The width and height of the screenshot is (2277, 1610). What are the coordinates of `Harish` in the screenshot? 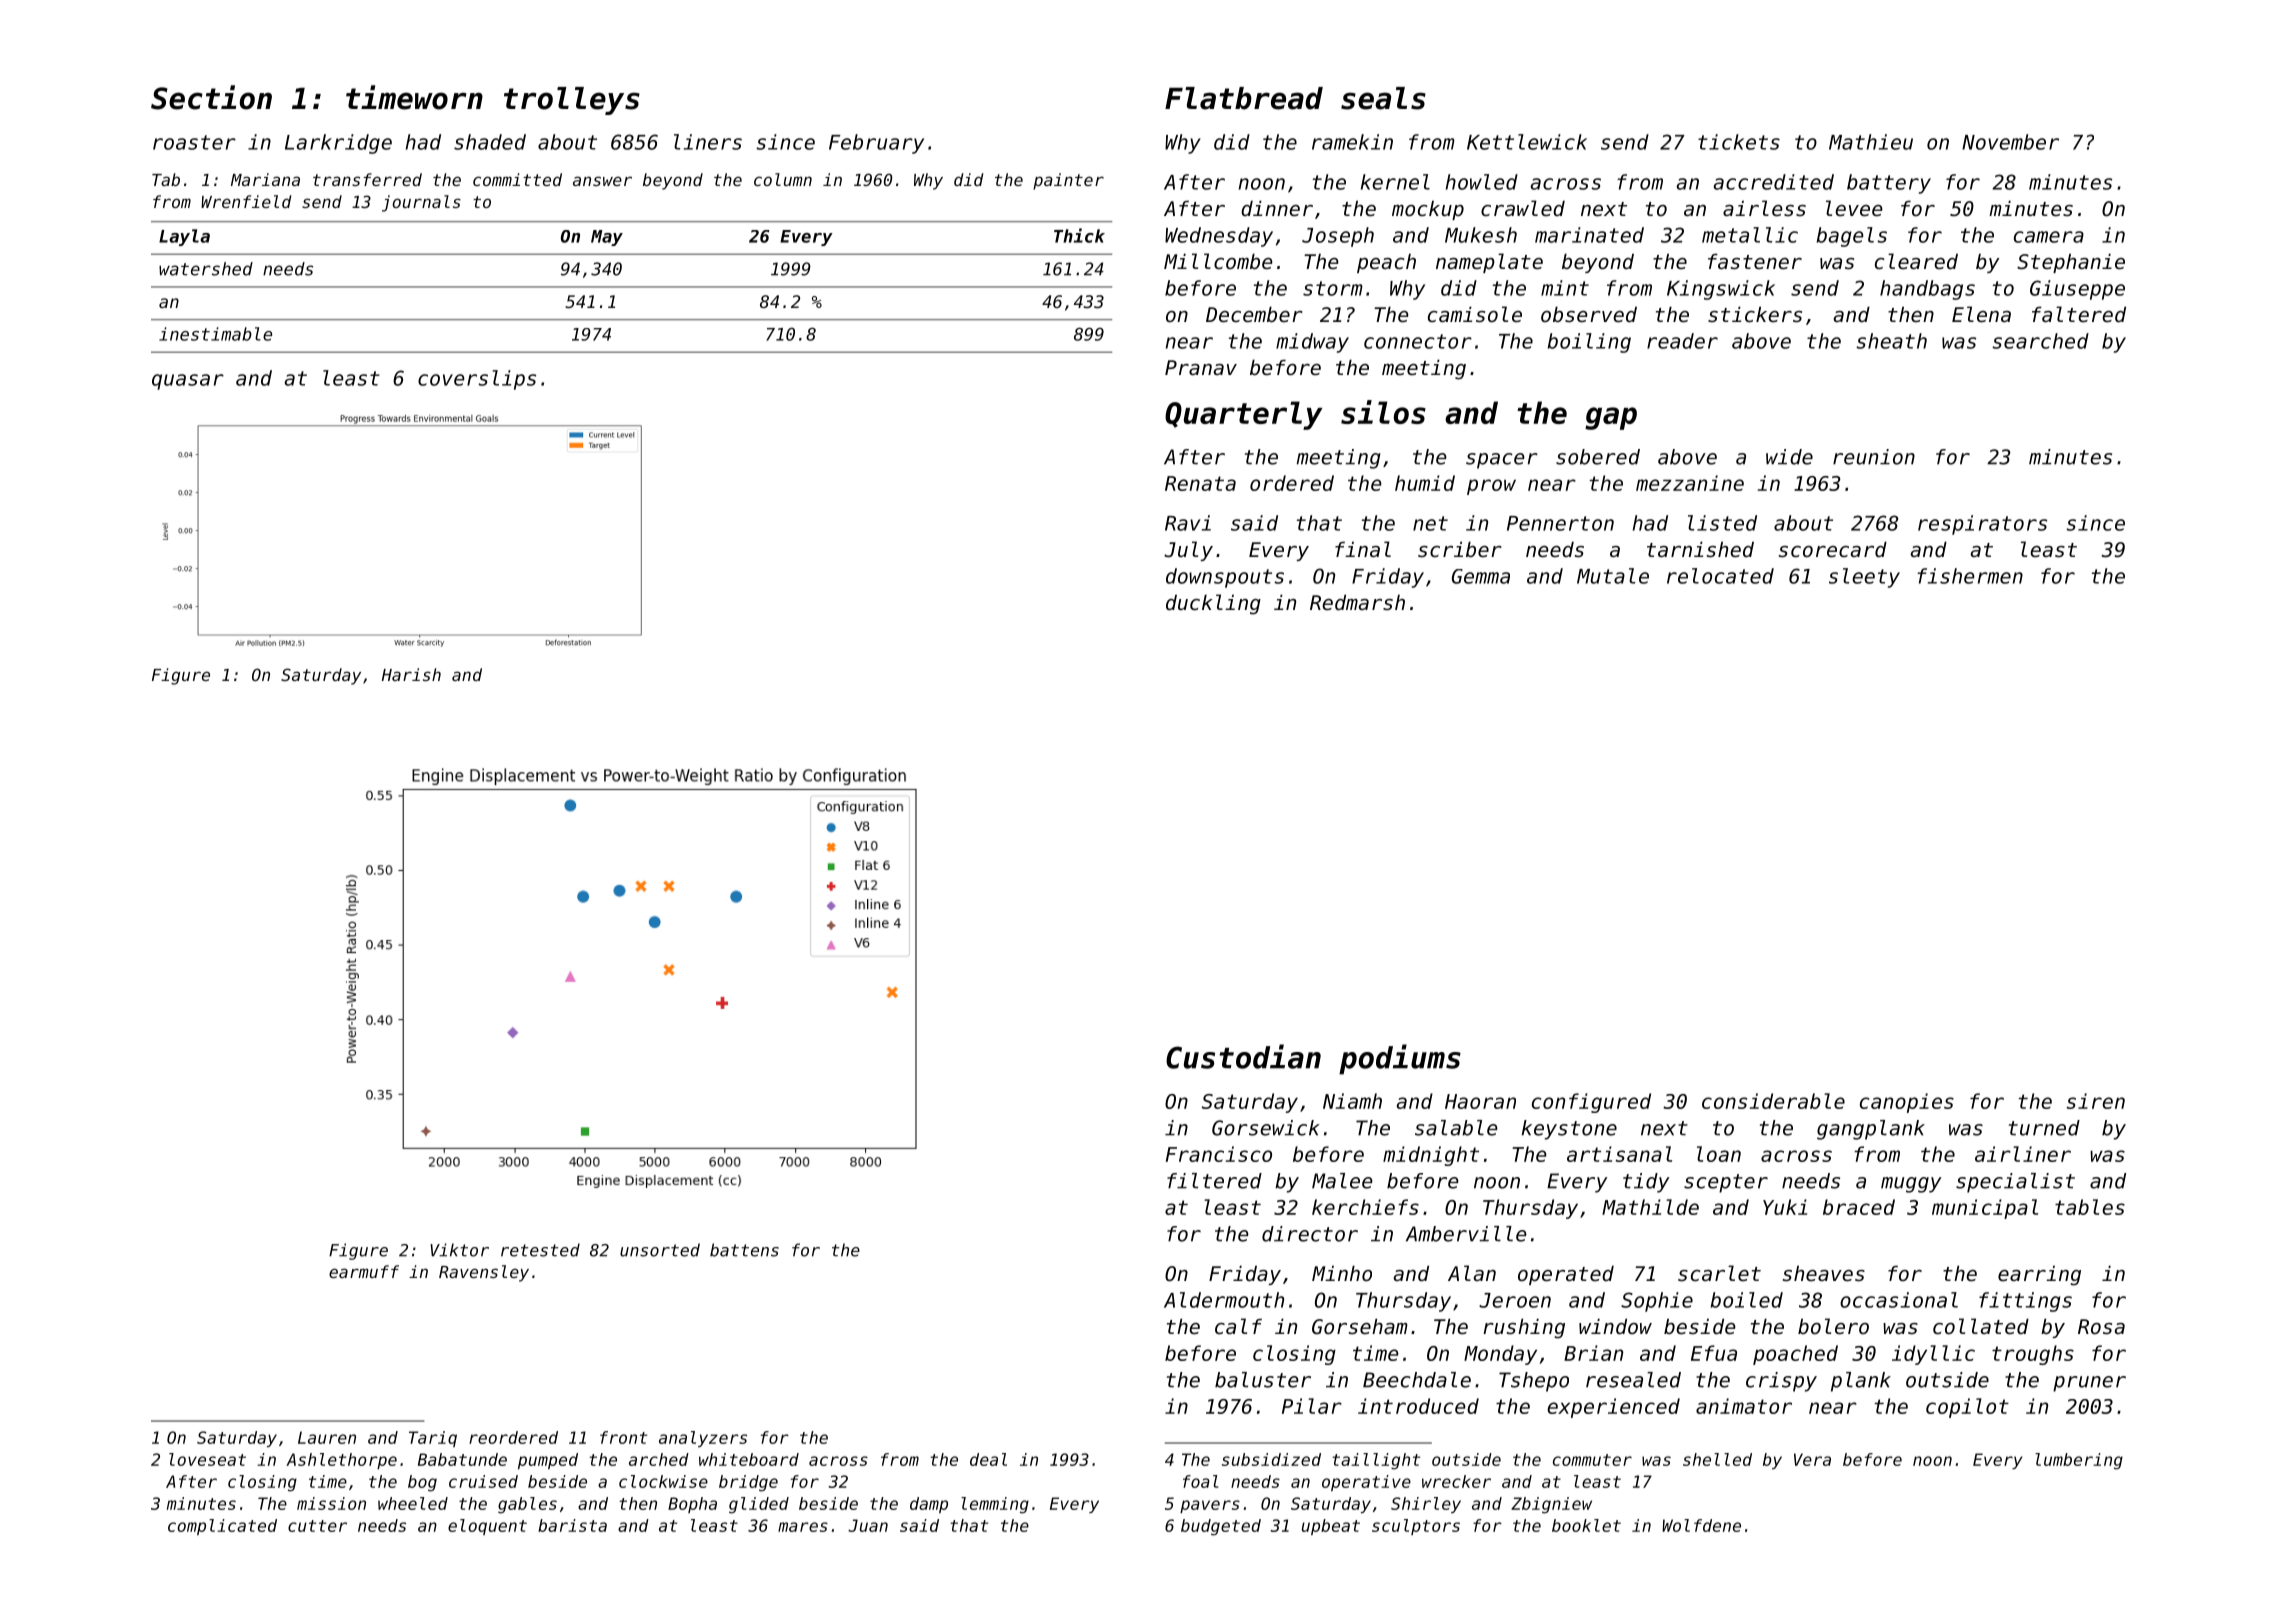 It's located at (411, 674).
